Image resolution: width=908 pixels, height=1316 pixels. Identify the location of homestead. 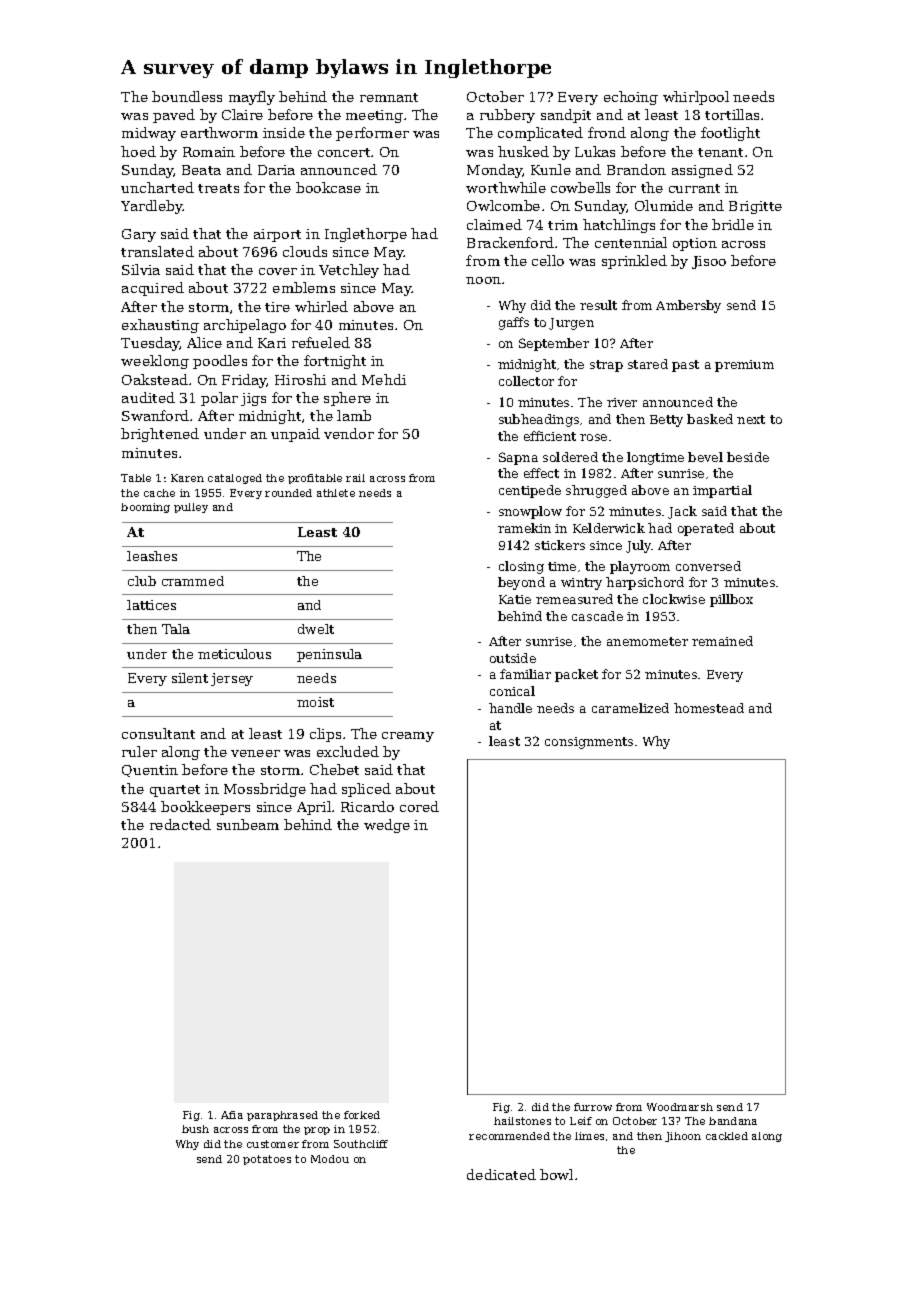
(709, 708).
